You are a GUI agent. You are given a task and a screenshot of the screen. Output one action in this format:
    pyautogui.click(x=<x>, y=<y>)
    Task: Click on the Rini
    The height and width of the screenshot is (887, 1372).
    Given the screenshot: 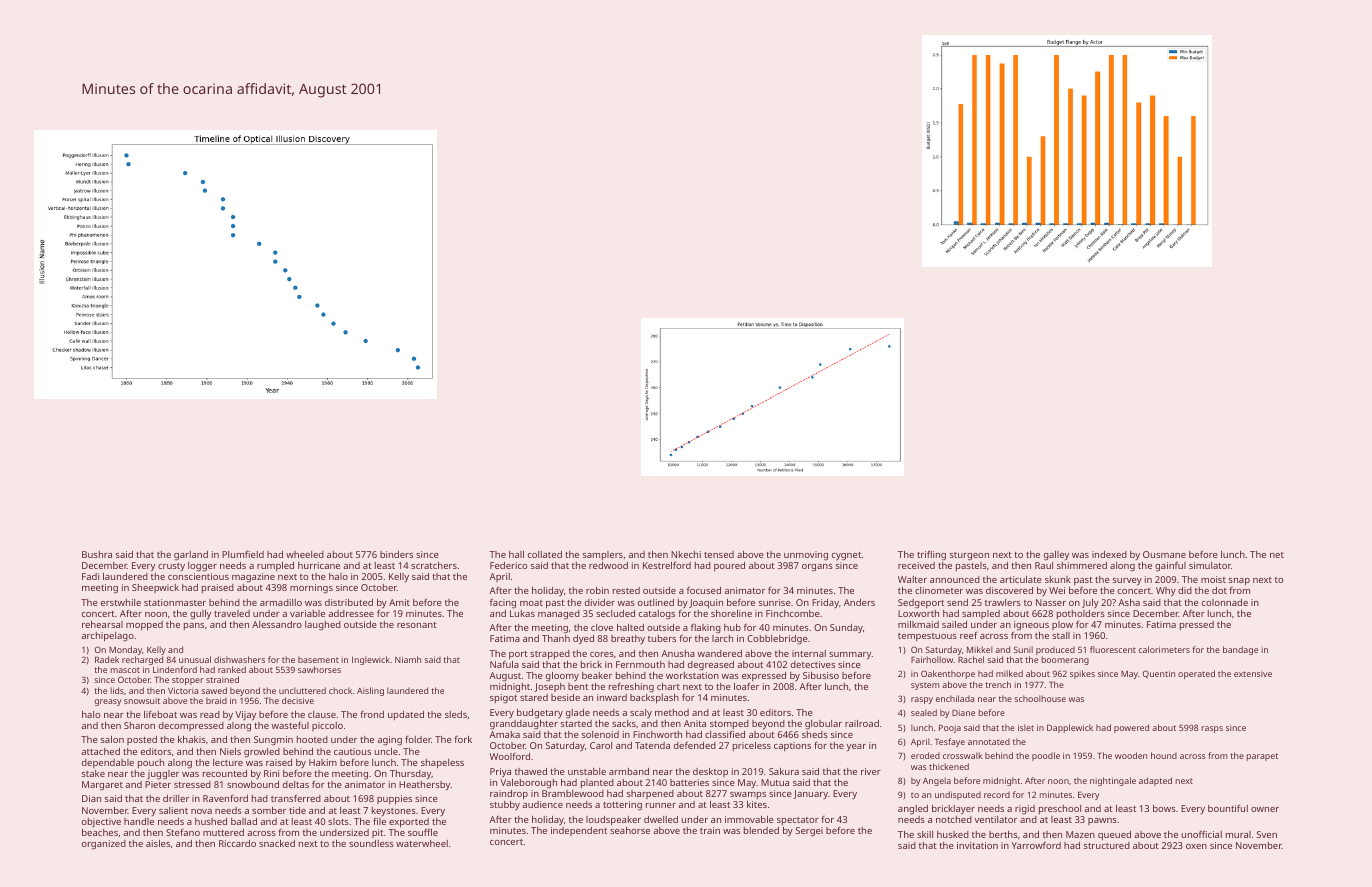 What is the action you would take?
    pyautogui.click(x=271, y=773)
